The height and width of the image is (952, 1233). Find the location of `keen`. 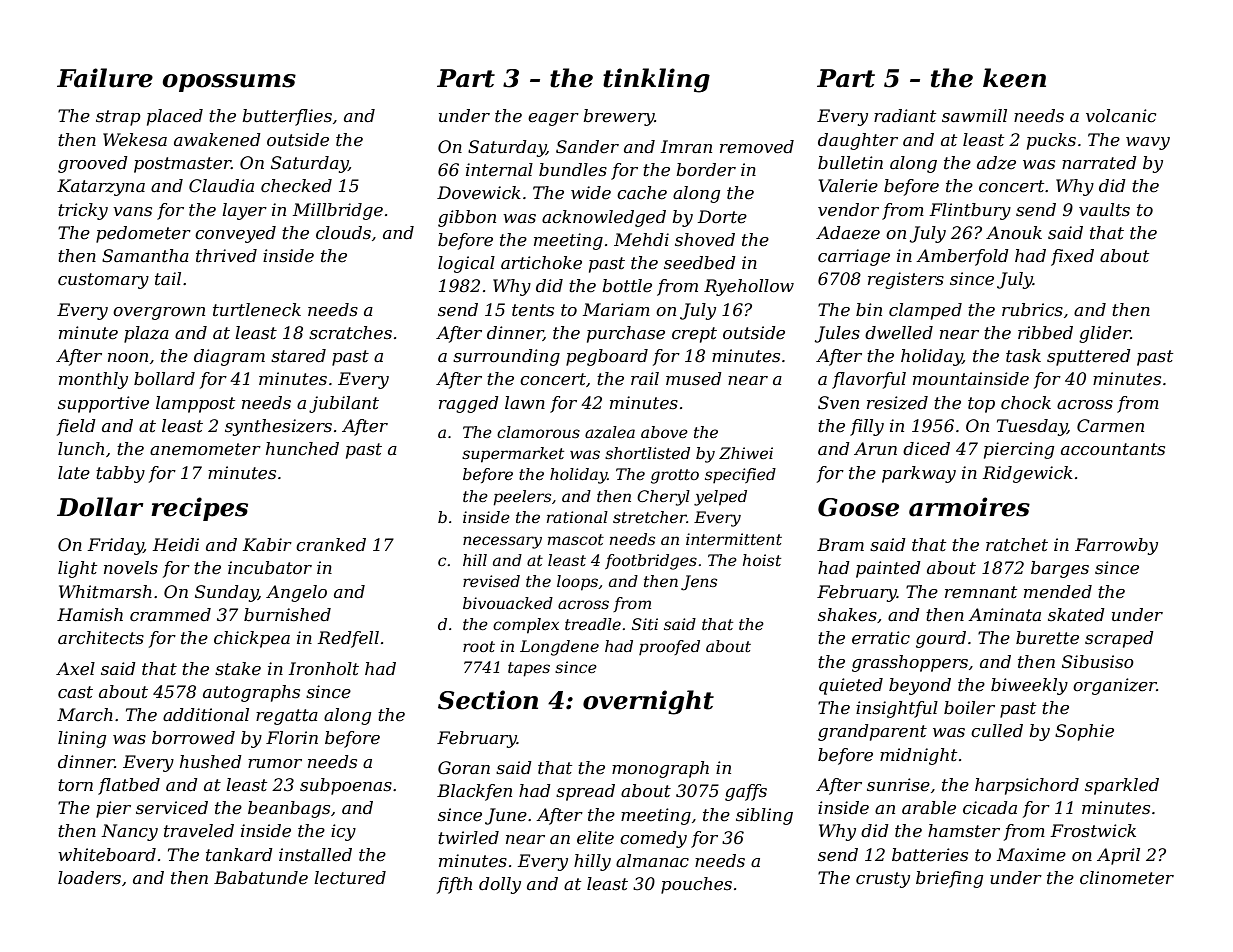

keen is located at coordinates (1014, 78).
